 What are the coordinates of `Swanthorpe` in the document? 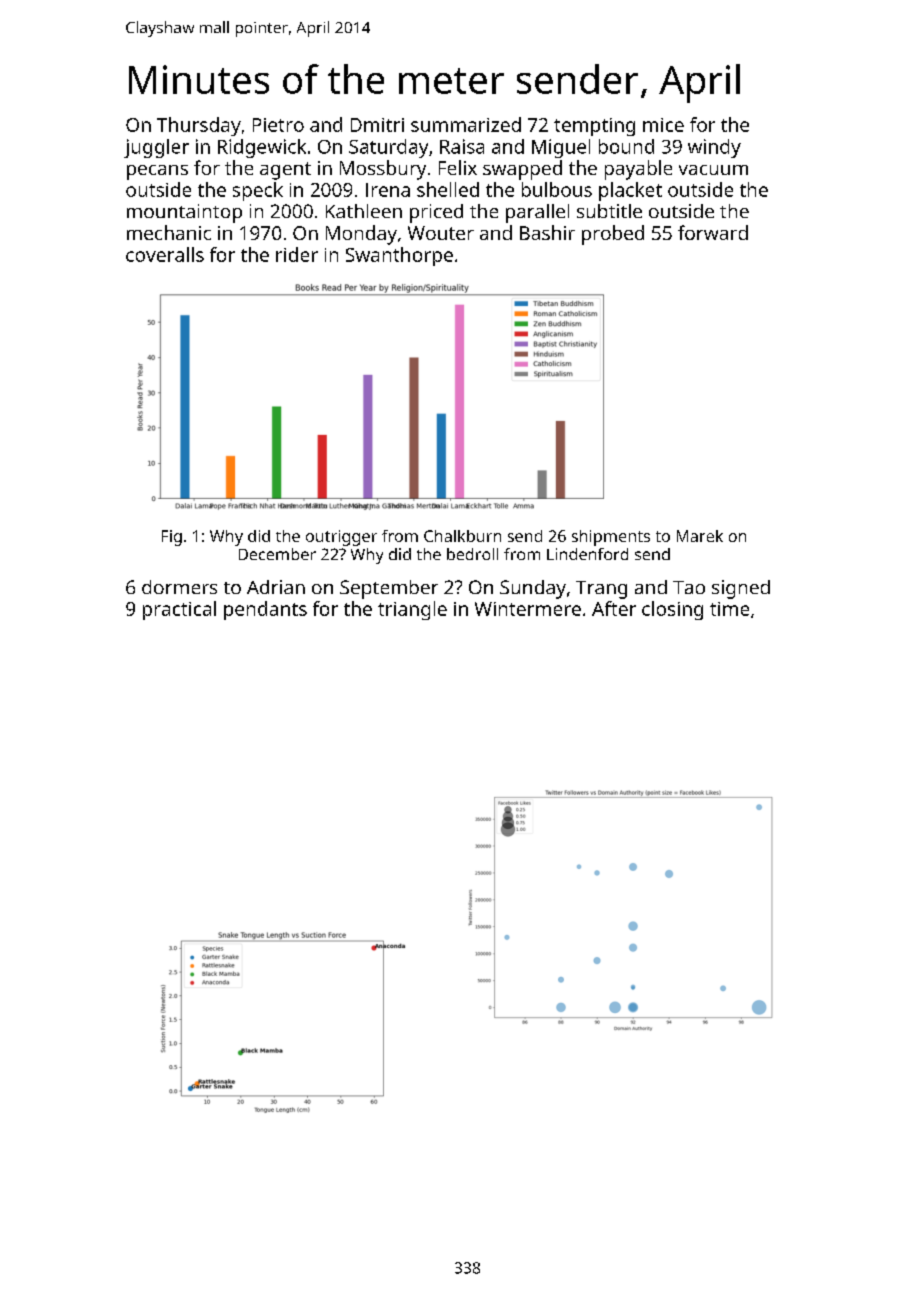 It's located at (399, 256).
